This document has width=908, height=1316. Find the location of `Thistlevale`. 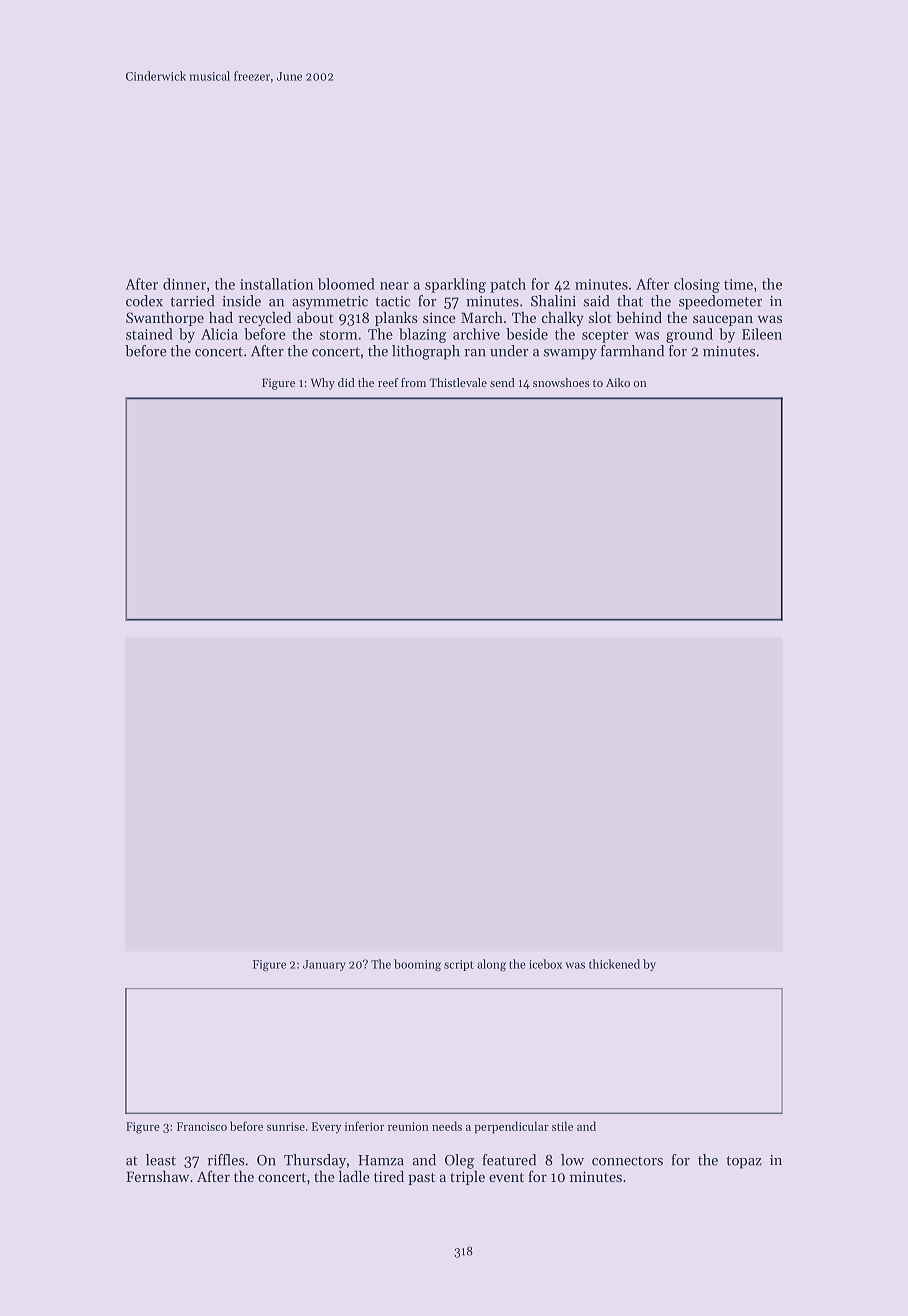

Thistlevale is located at coordinates (458, 382).
